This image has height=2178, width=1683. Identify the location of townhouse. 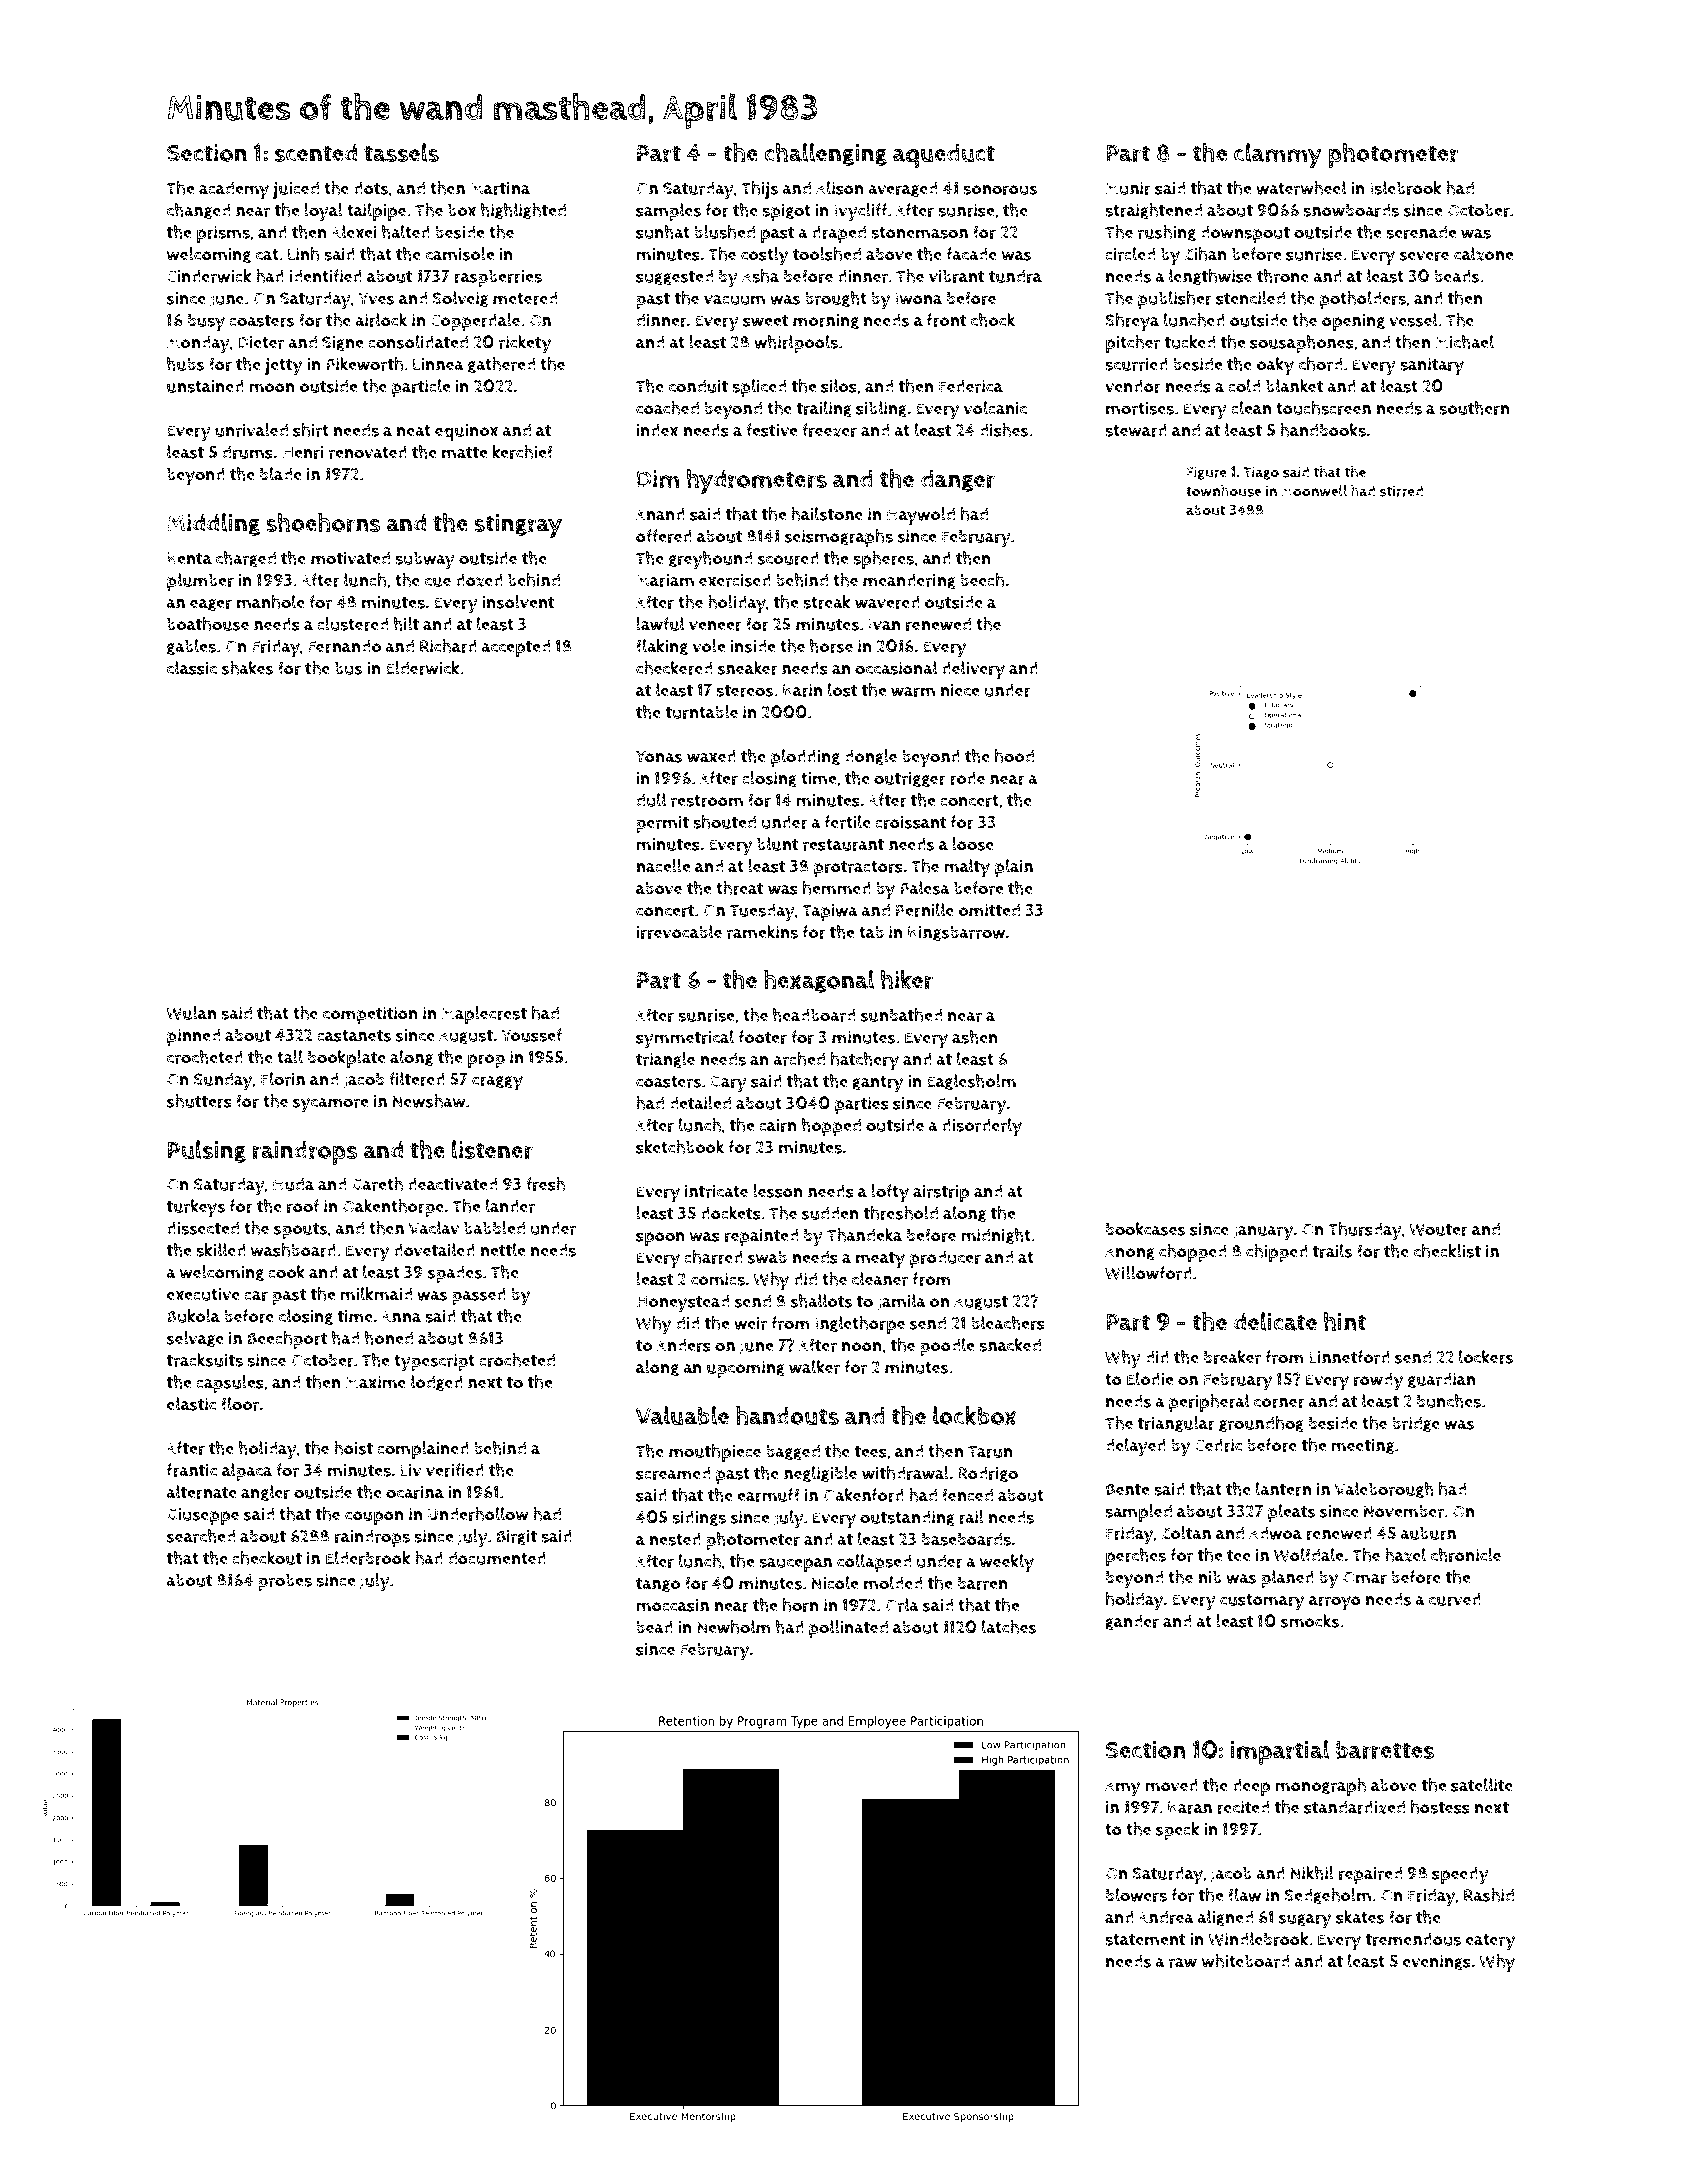
(1223, 491).
